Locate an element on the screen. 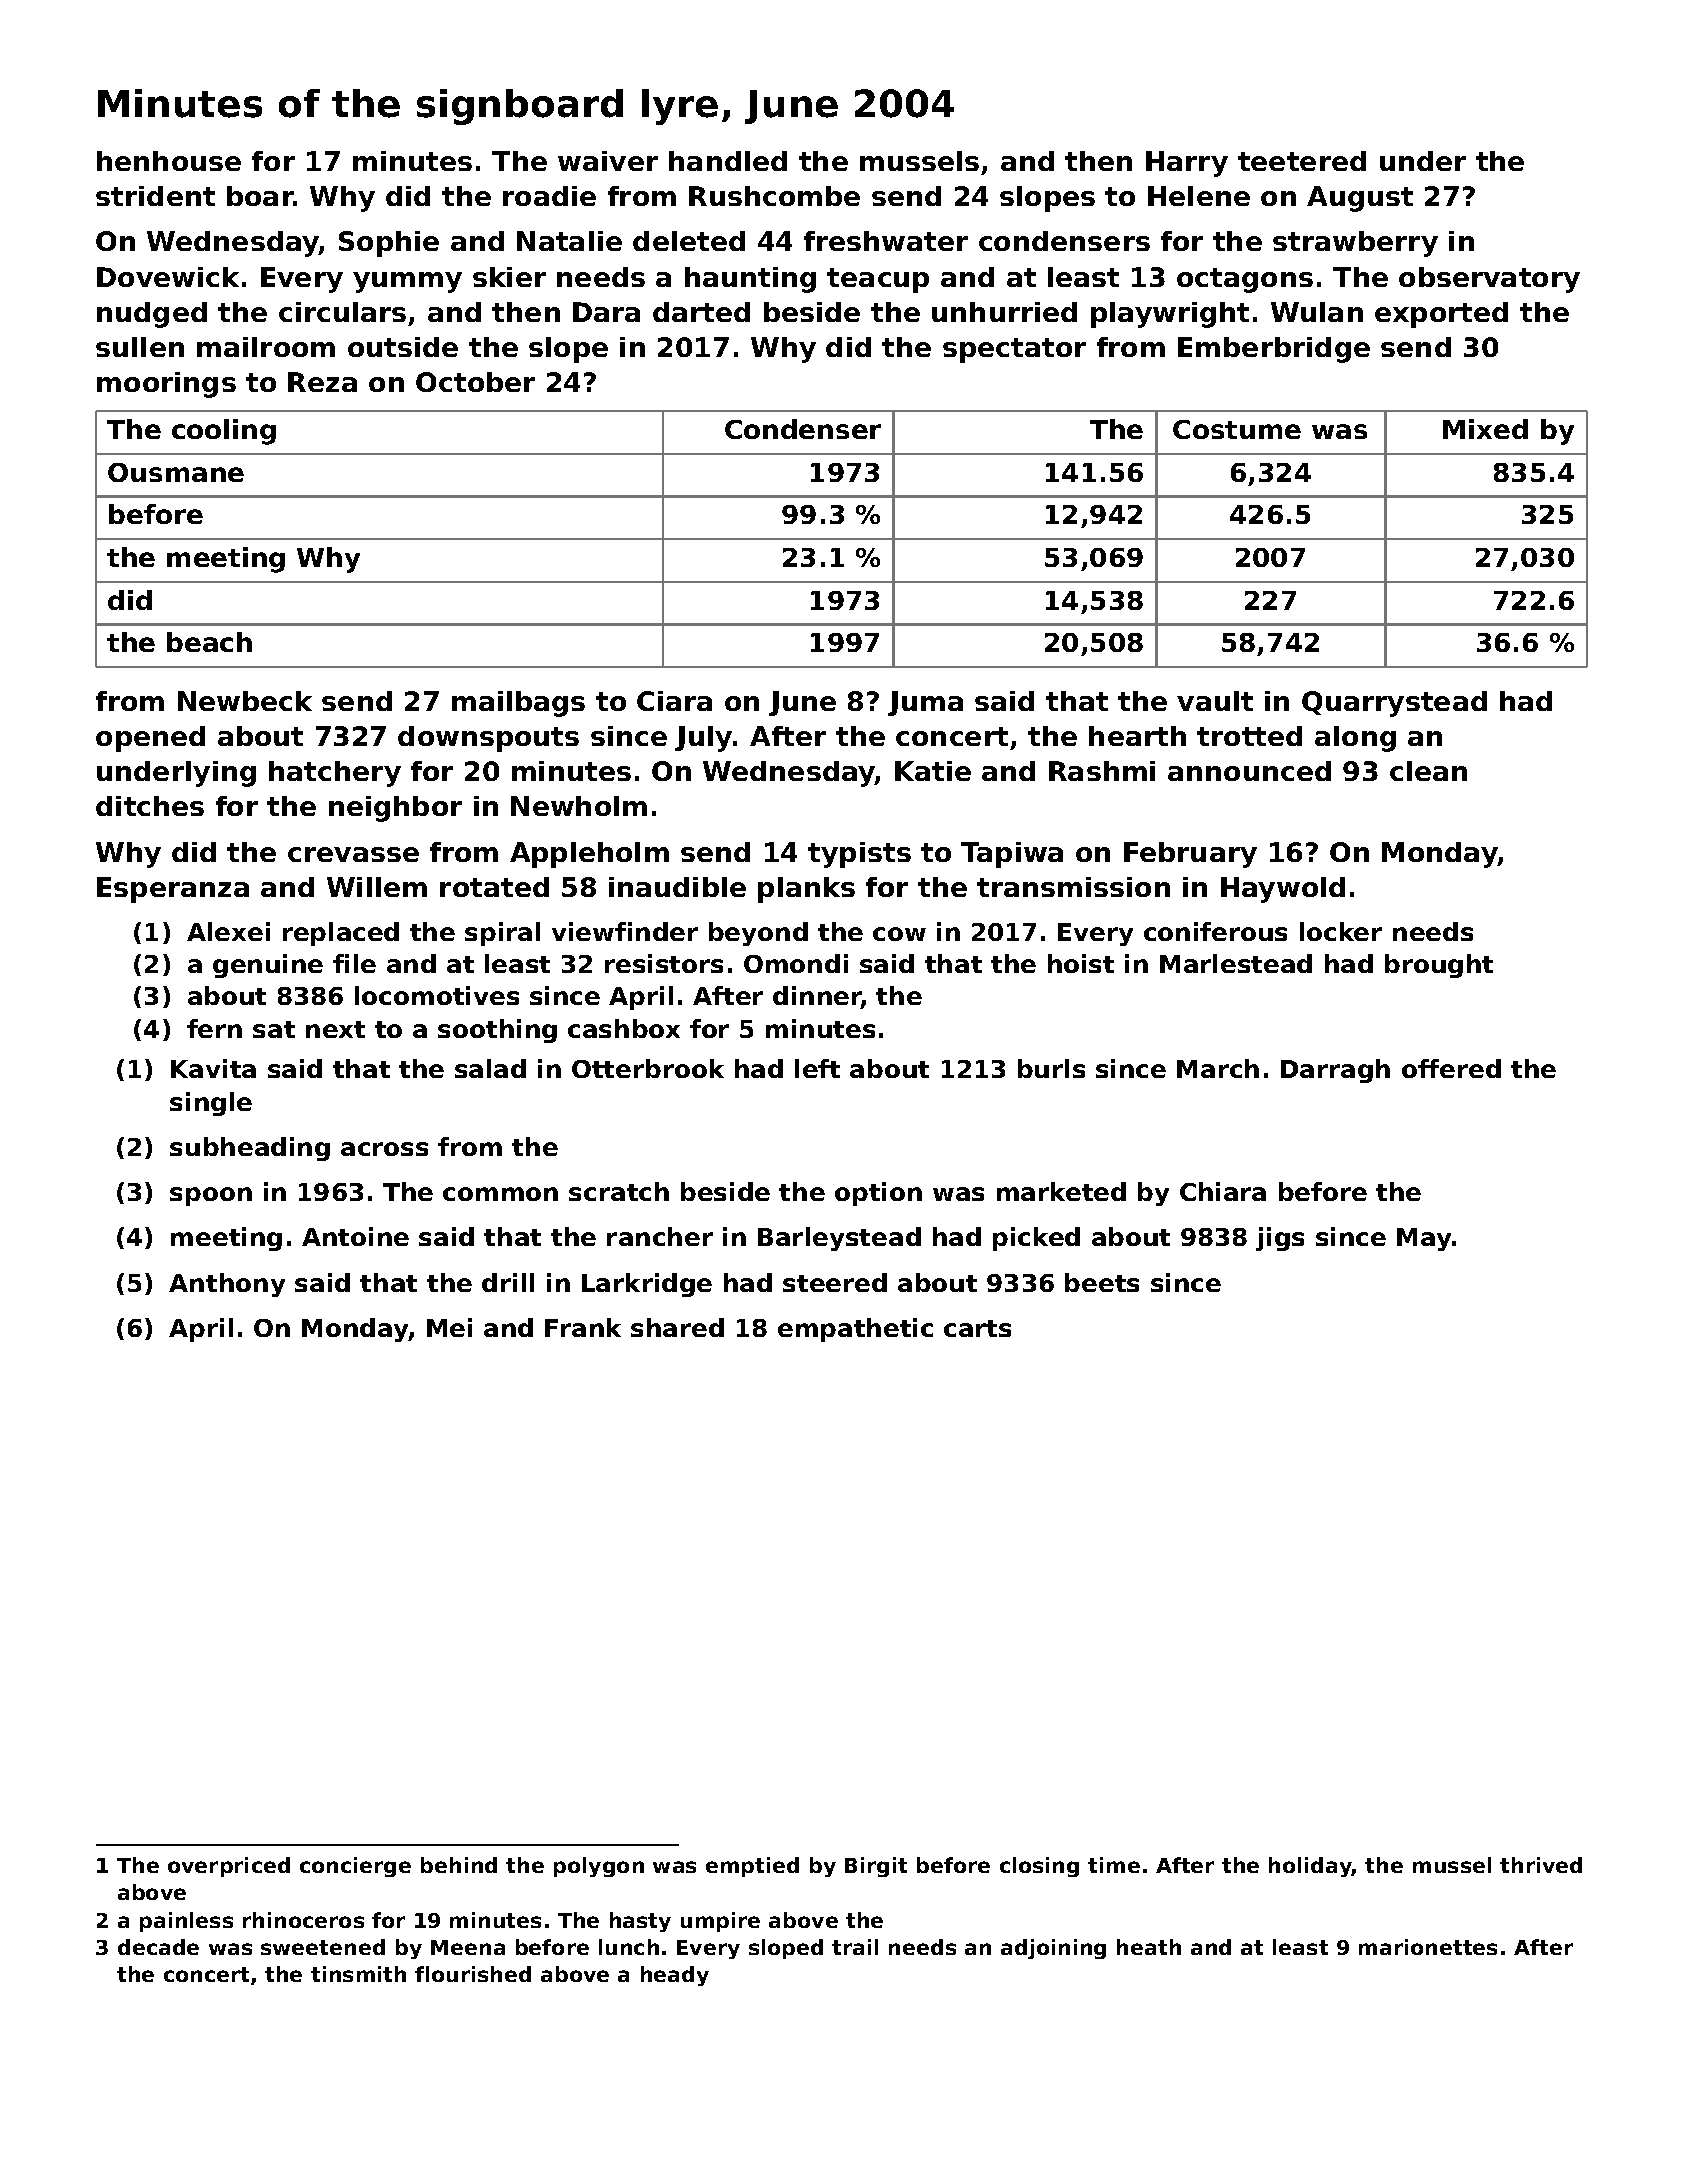 The height and width of the screenshot is (2178, 1683). henhouse is located at coordinates (169, 161).
